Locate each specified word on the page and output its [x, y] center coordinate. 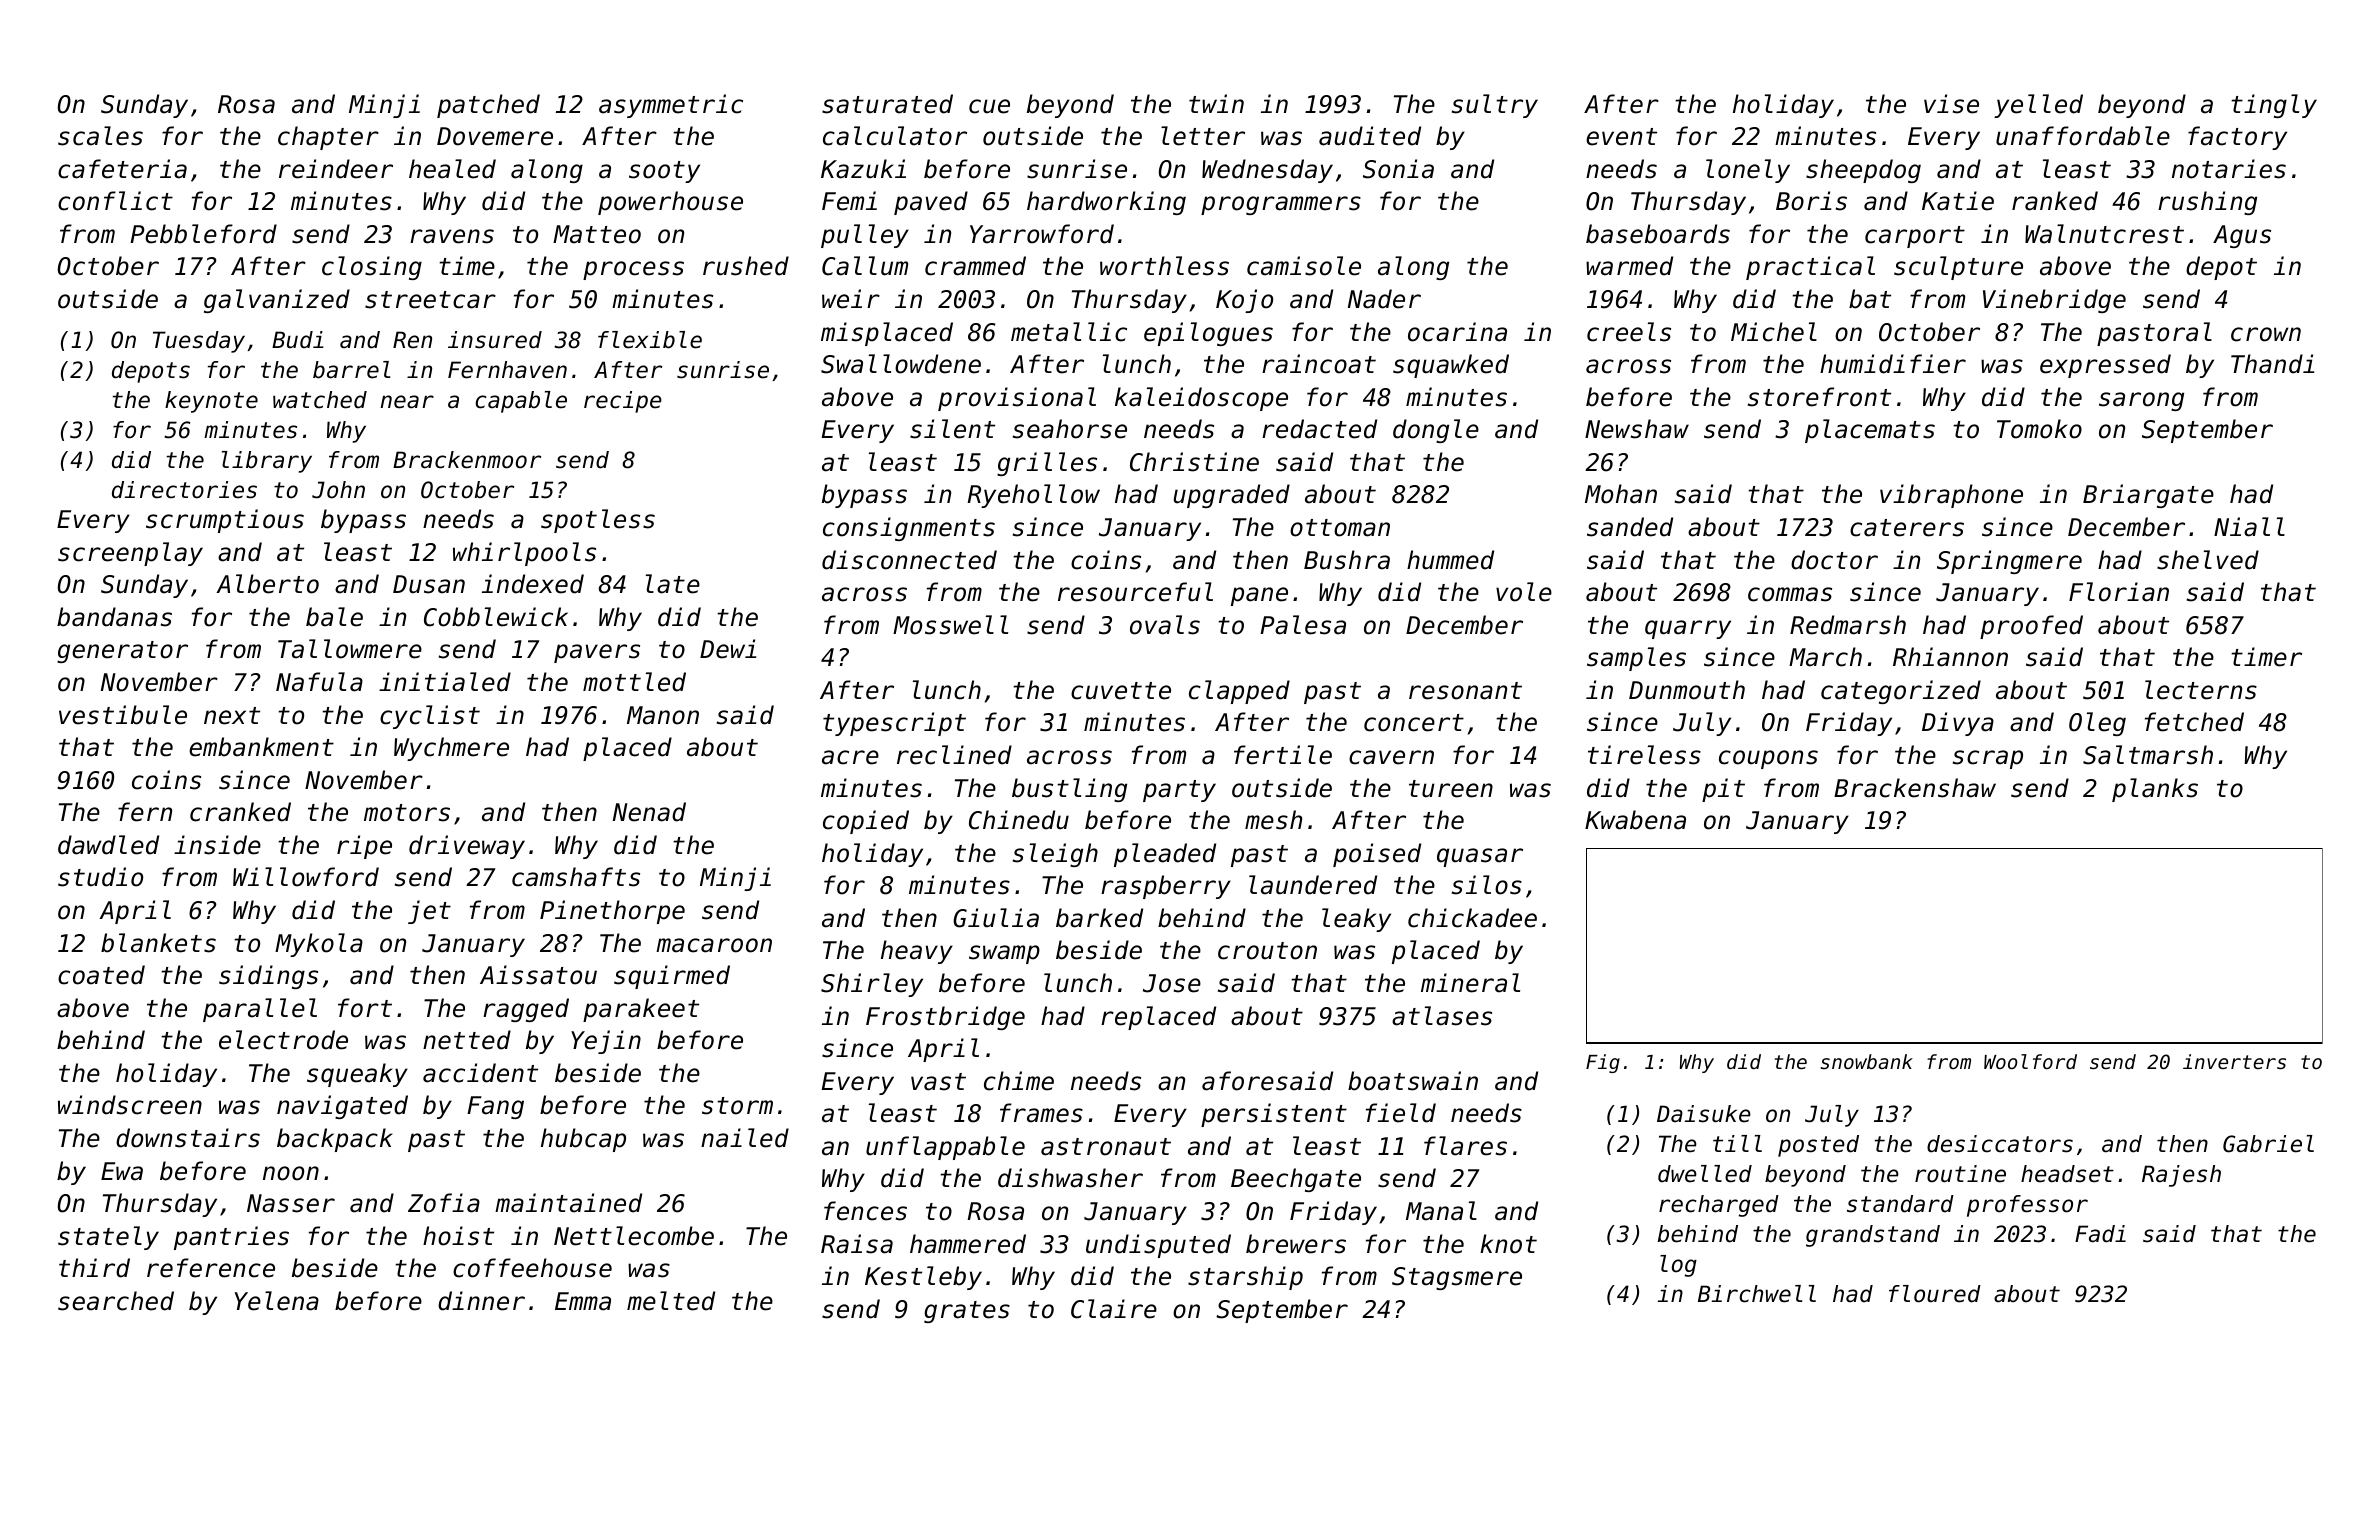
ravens [452, 236]
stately [108, 1238]
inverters [2234, 1061]
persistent [1274, 1115]
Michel [1774, 332]
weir [851, 299]
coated [101, 975]
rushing [2207, 203]
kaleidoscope [1201, 399]
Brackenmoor [467, 460]
